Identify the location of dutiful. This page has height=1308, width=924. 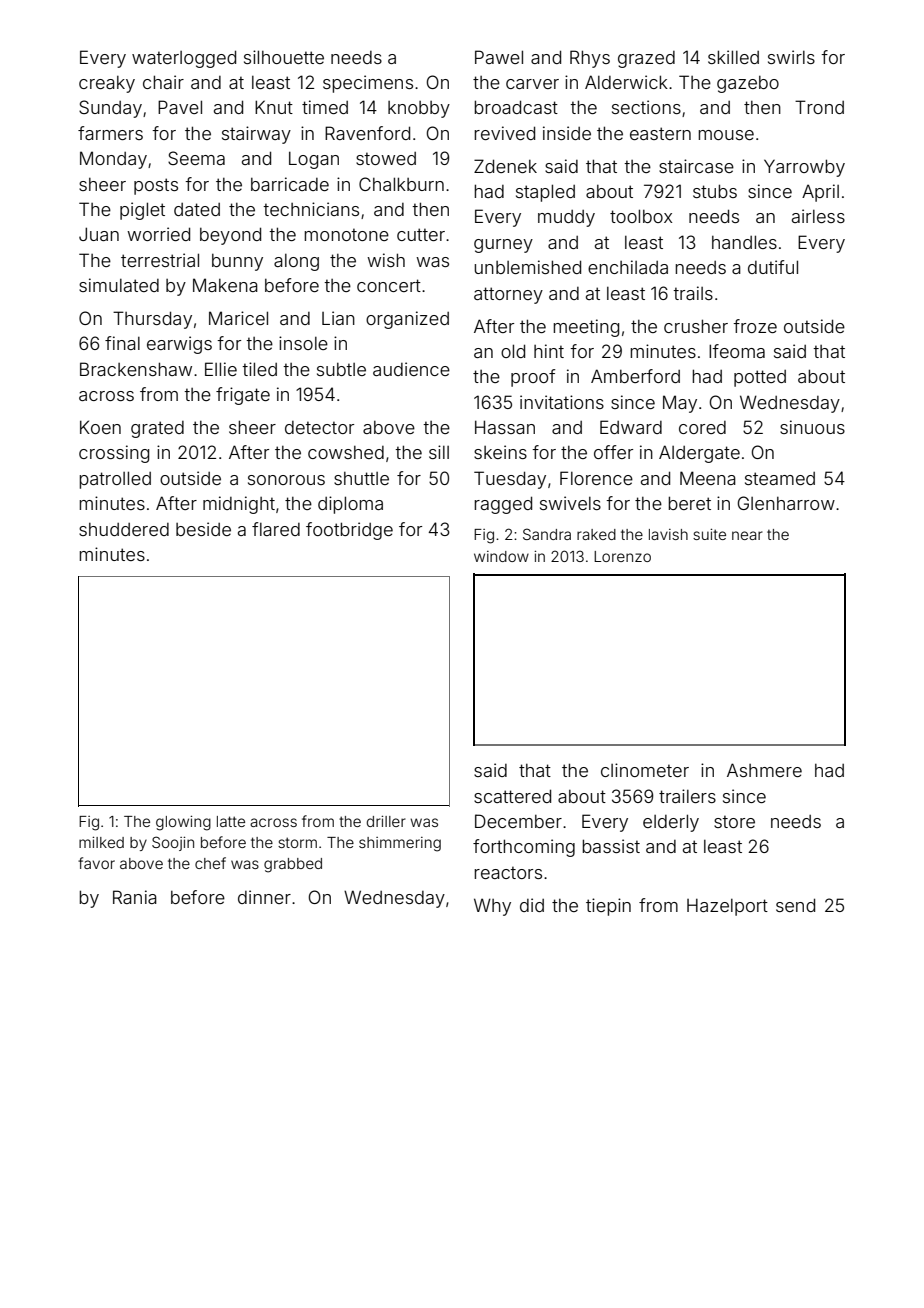
(773, 267).
